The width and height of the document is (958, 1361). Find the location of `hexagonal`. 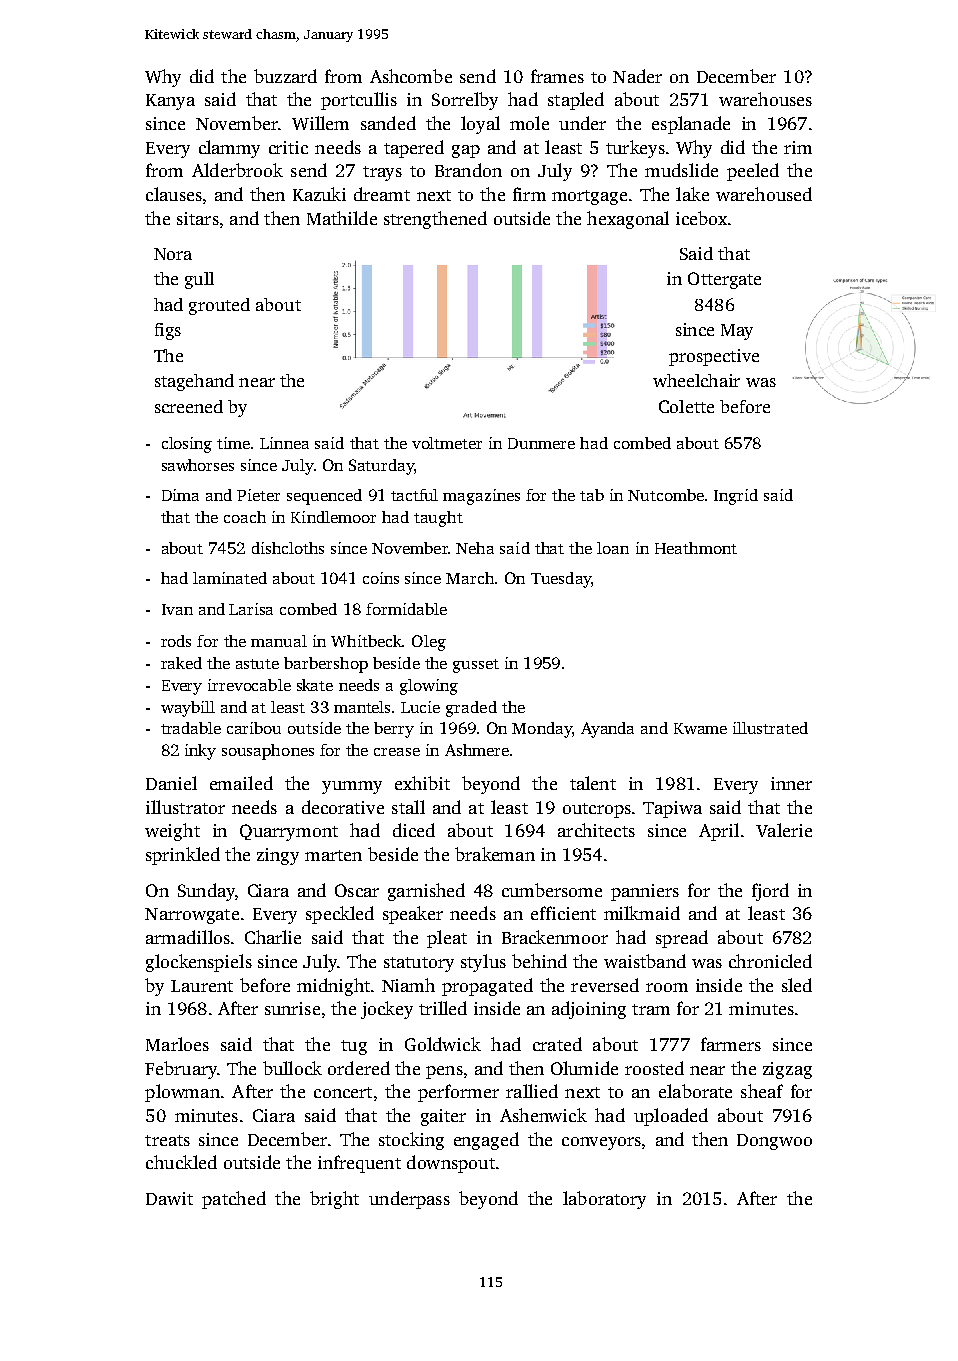

hexagonal is located at coordinates (628, 220).
